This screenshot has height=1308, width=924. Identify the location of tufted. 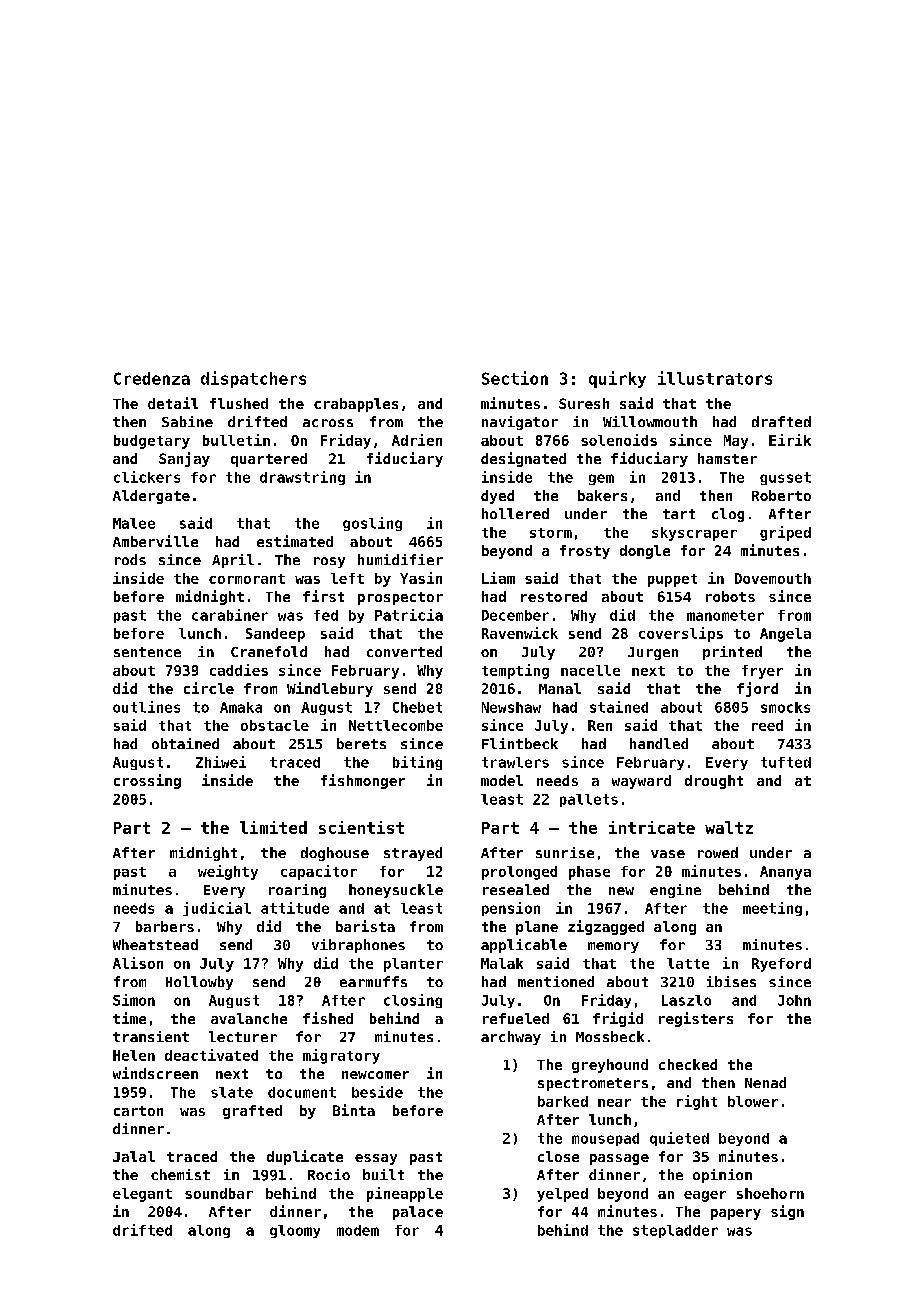
(786, 762).
